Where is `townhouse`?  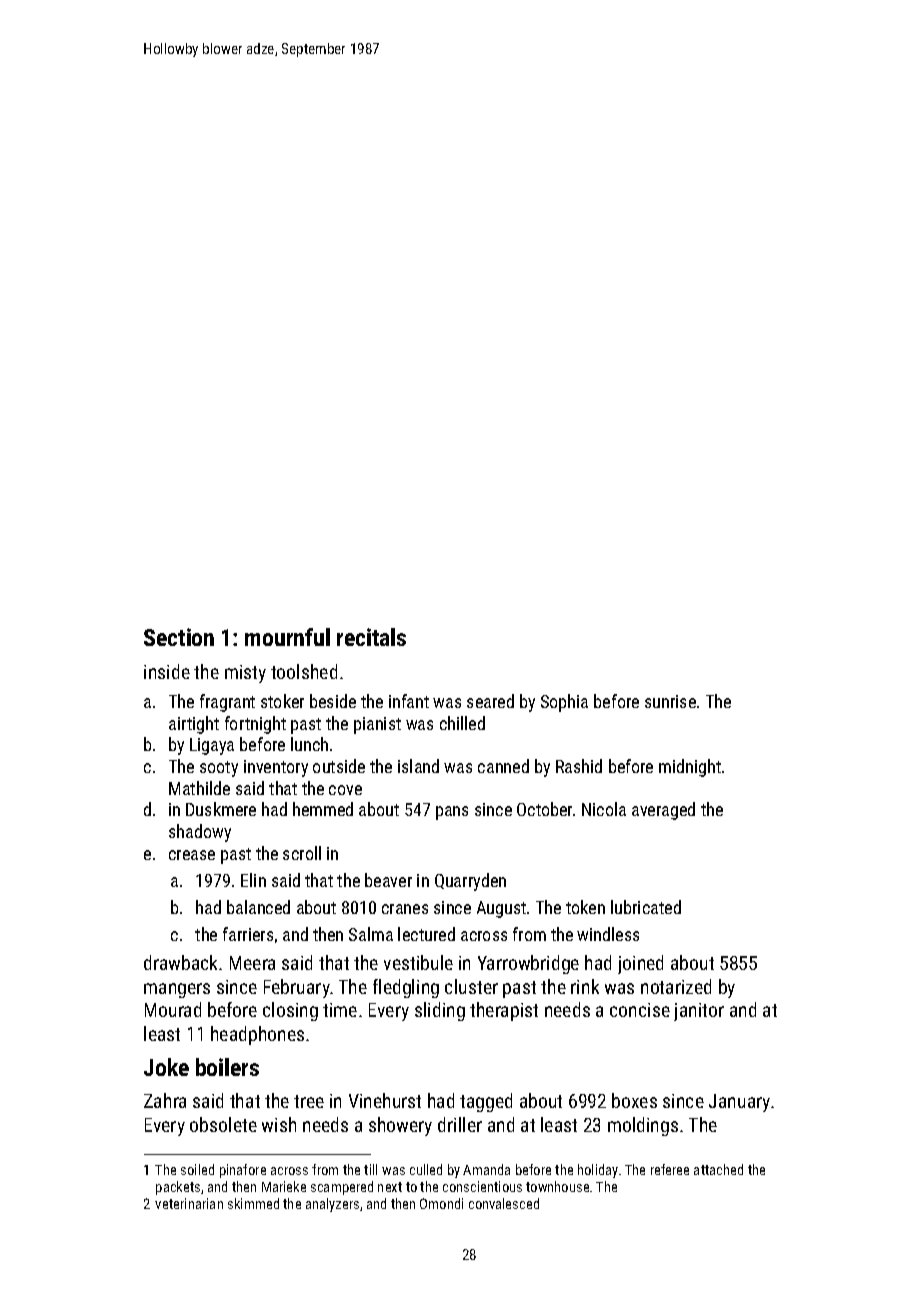 townhouse is located at coordinates (557, 1186).
